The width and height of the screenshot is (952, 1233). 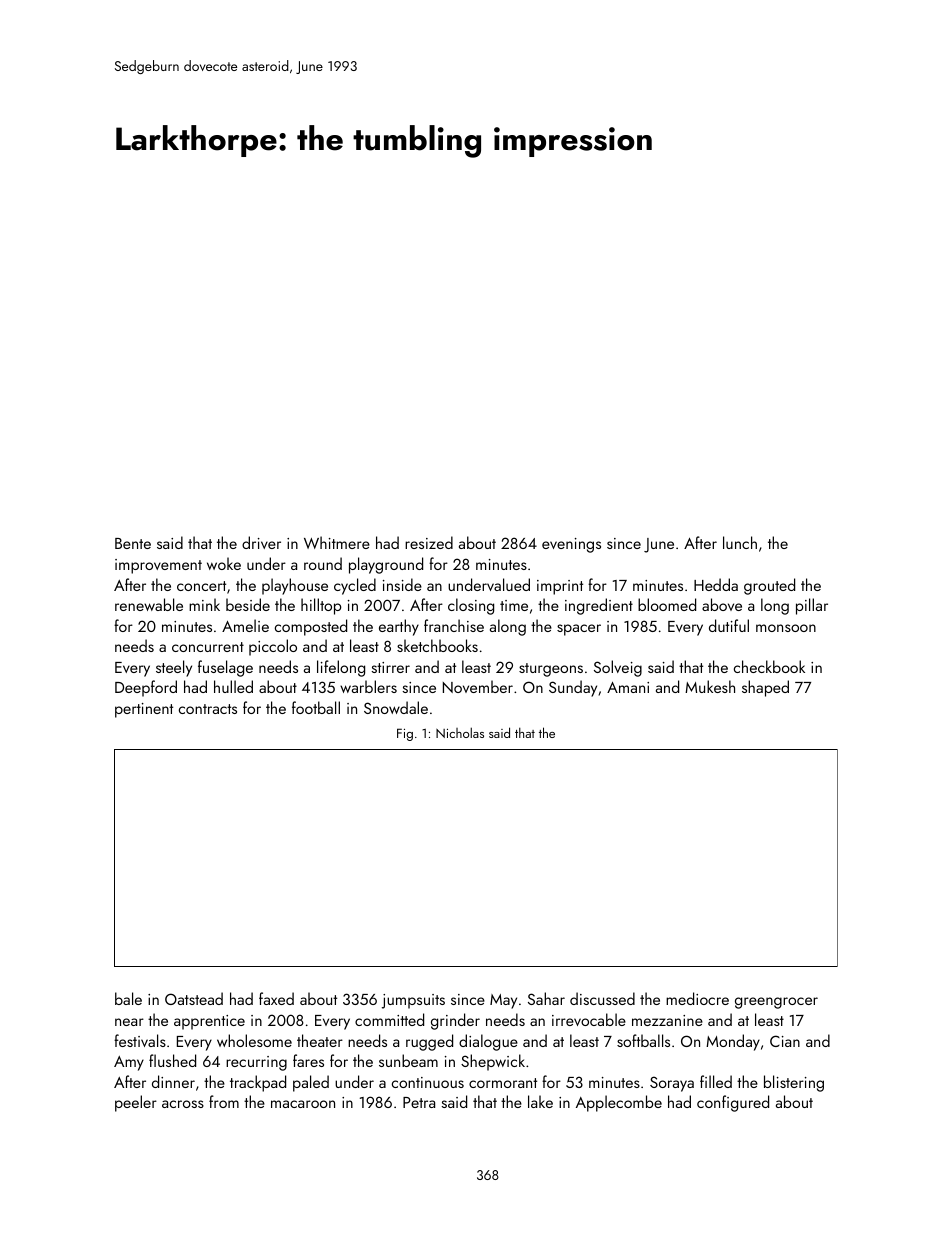 What do you see at coordinates (460, 732) in the screenshot?
I see `Nicholas` at bounding box center [460, 732].
